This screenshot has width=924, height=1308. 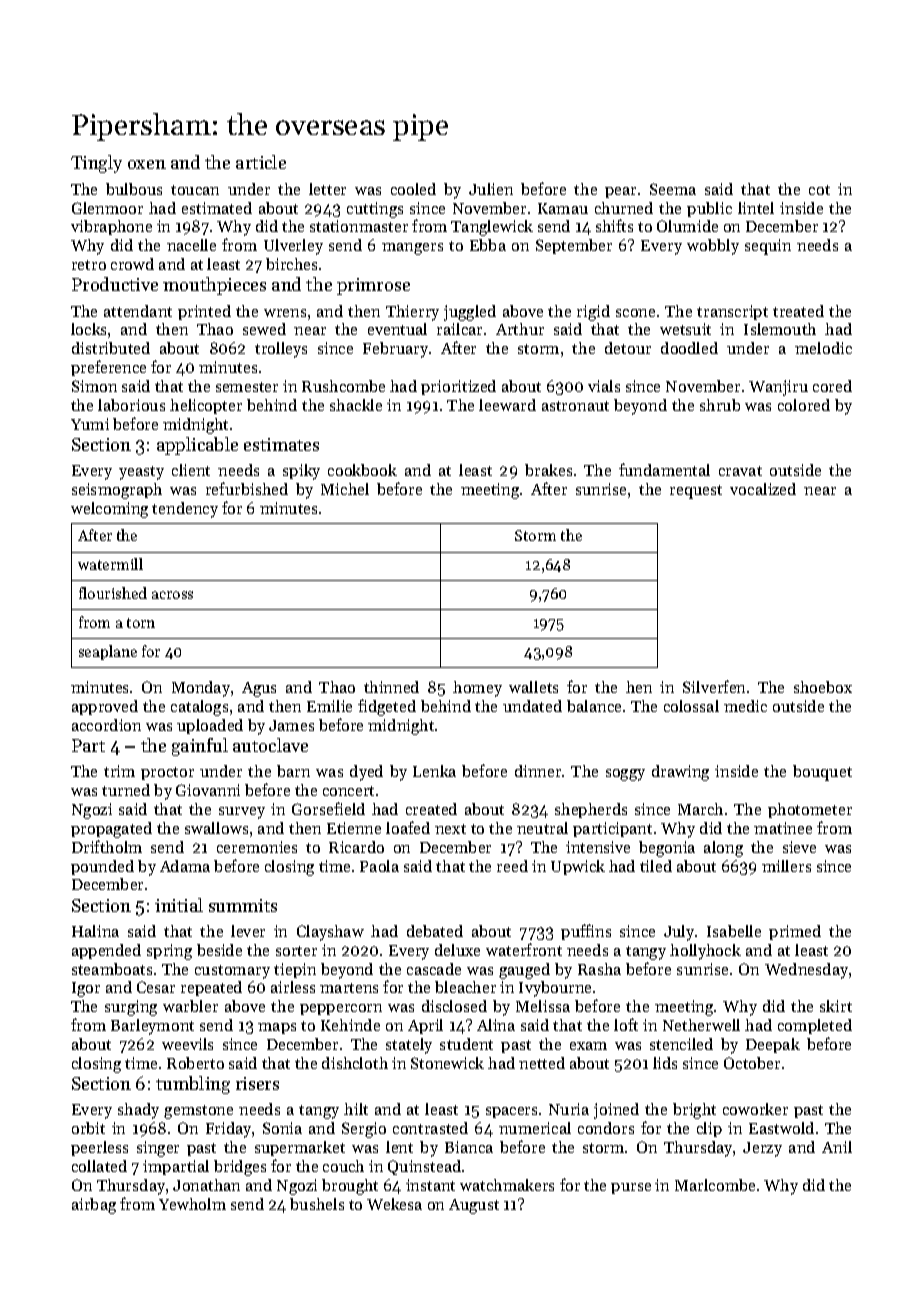 I want to click on toucan, so click(x=195, y=190).
